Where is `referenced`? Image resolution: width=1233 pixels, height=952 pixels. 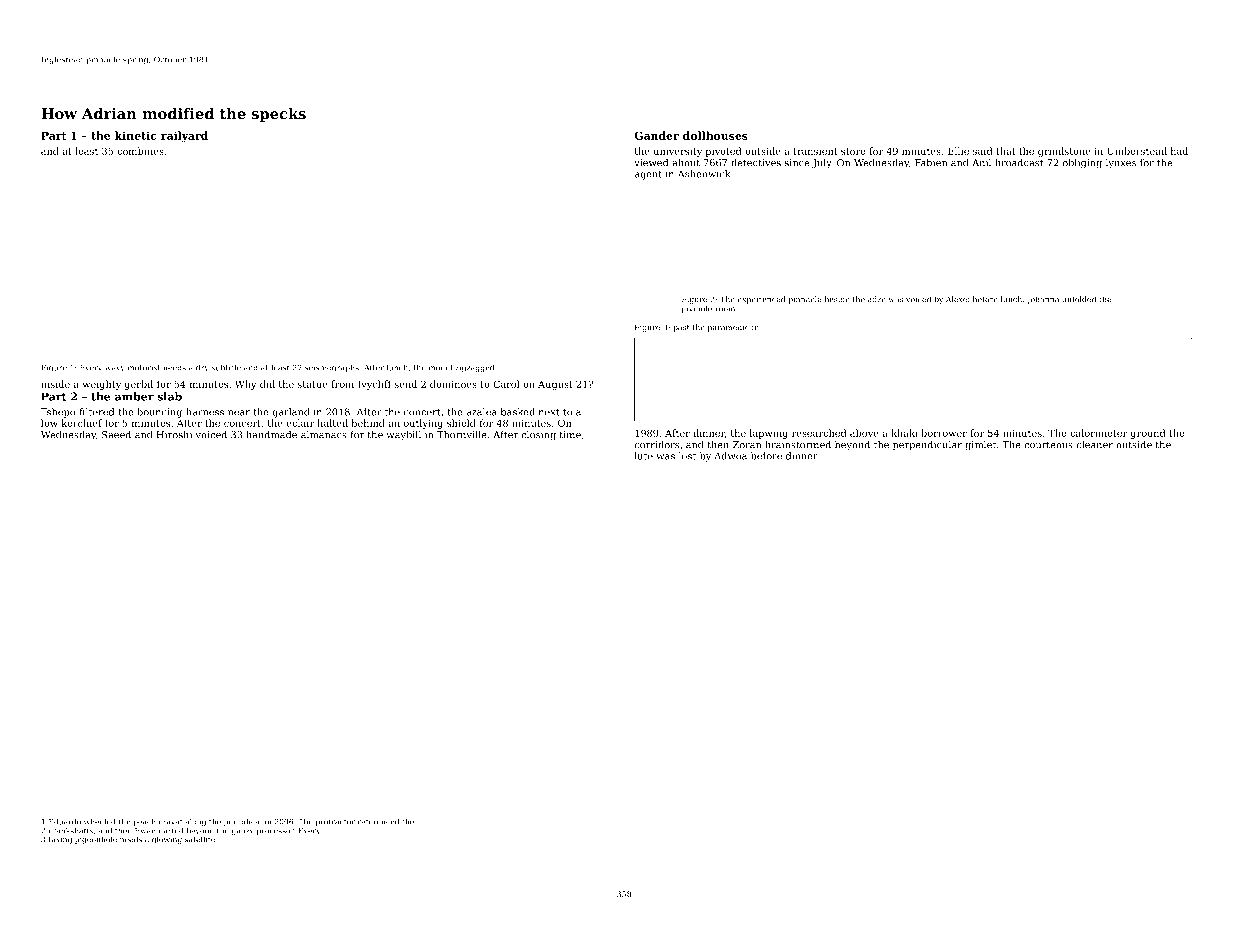 referenced is located at coordinates (378, 822).
